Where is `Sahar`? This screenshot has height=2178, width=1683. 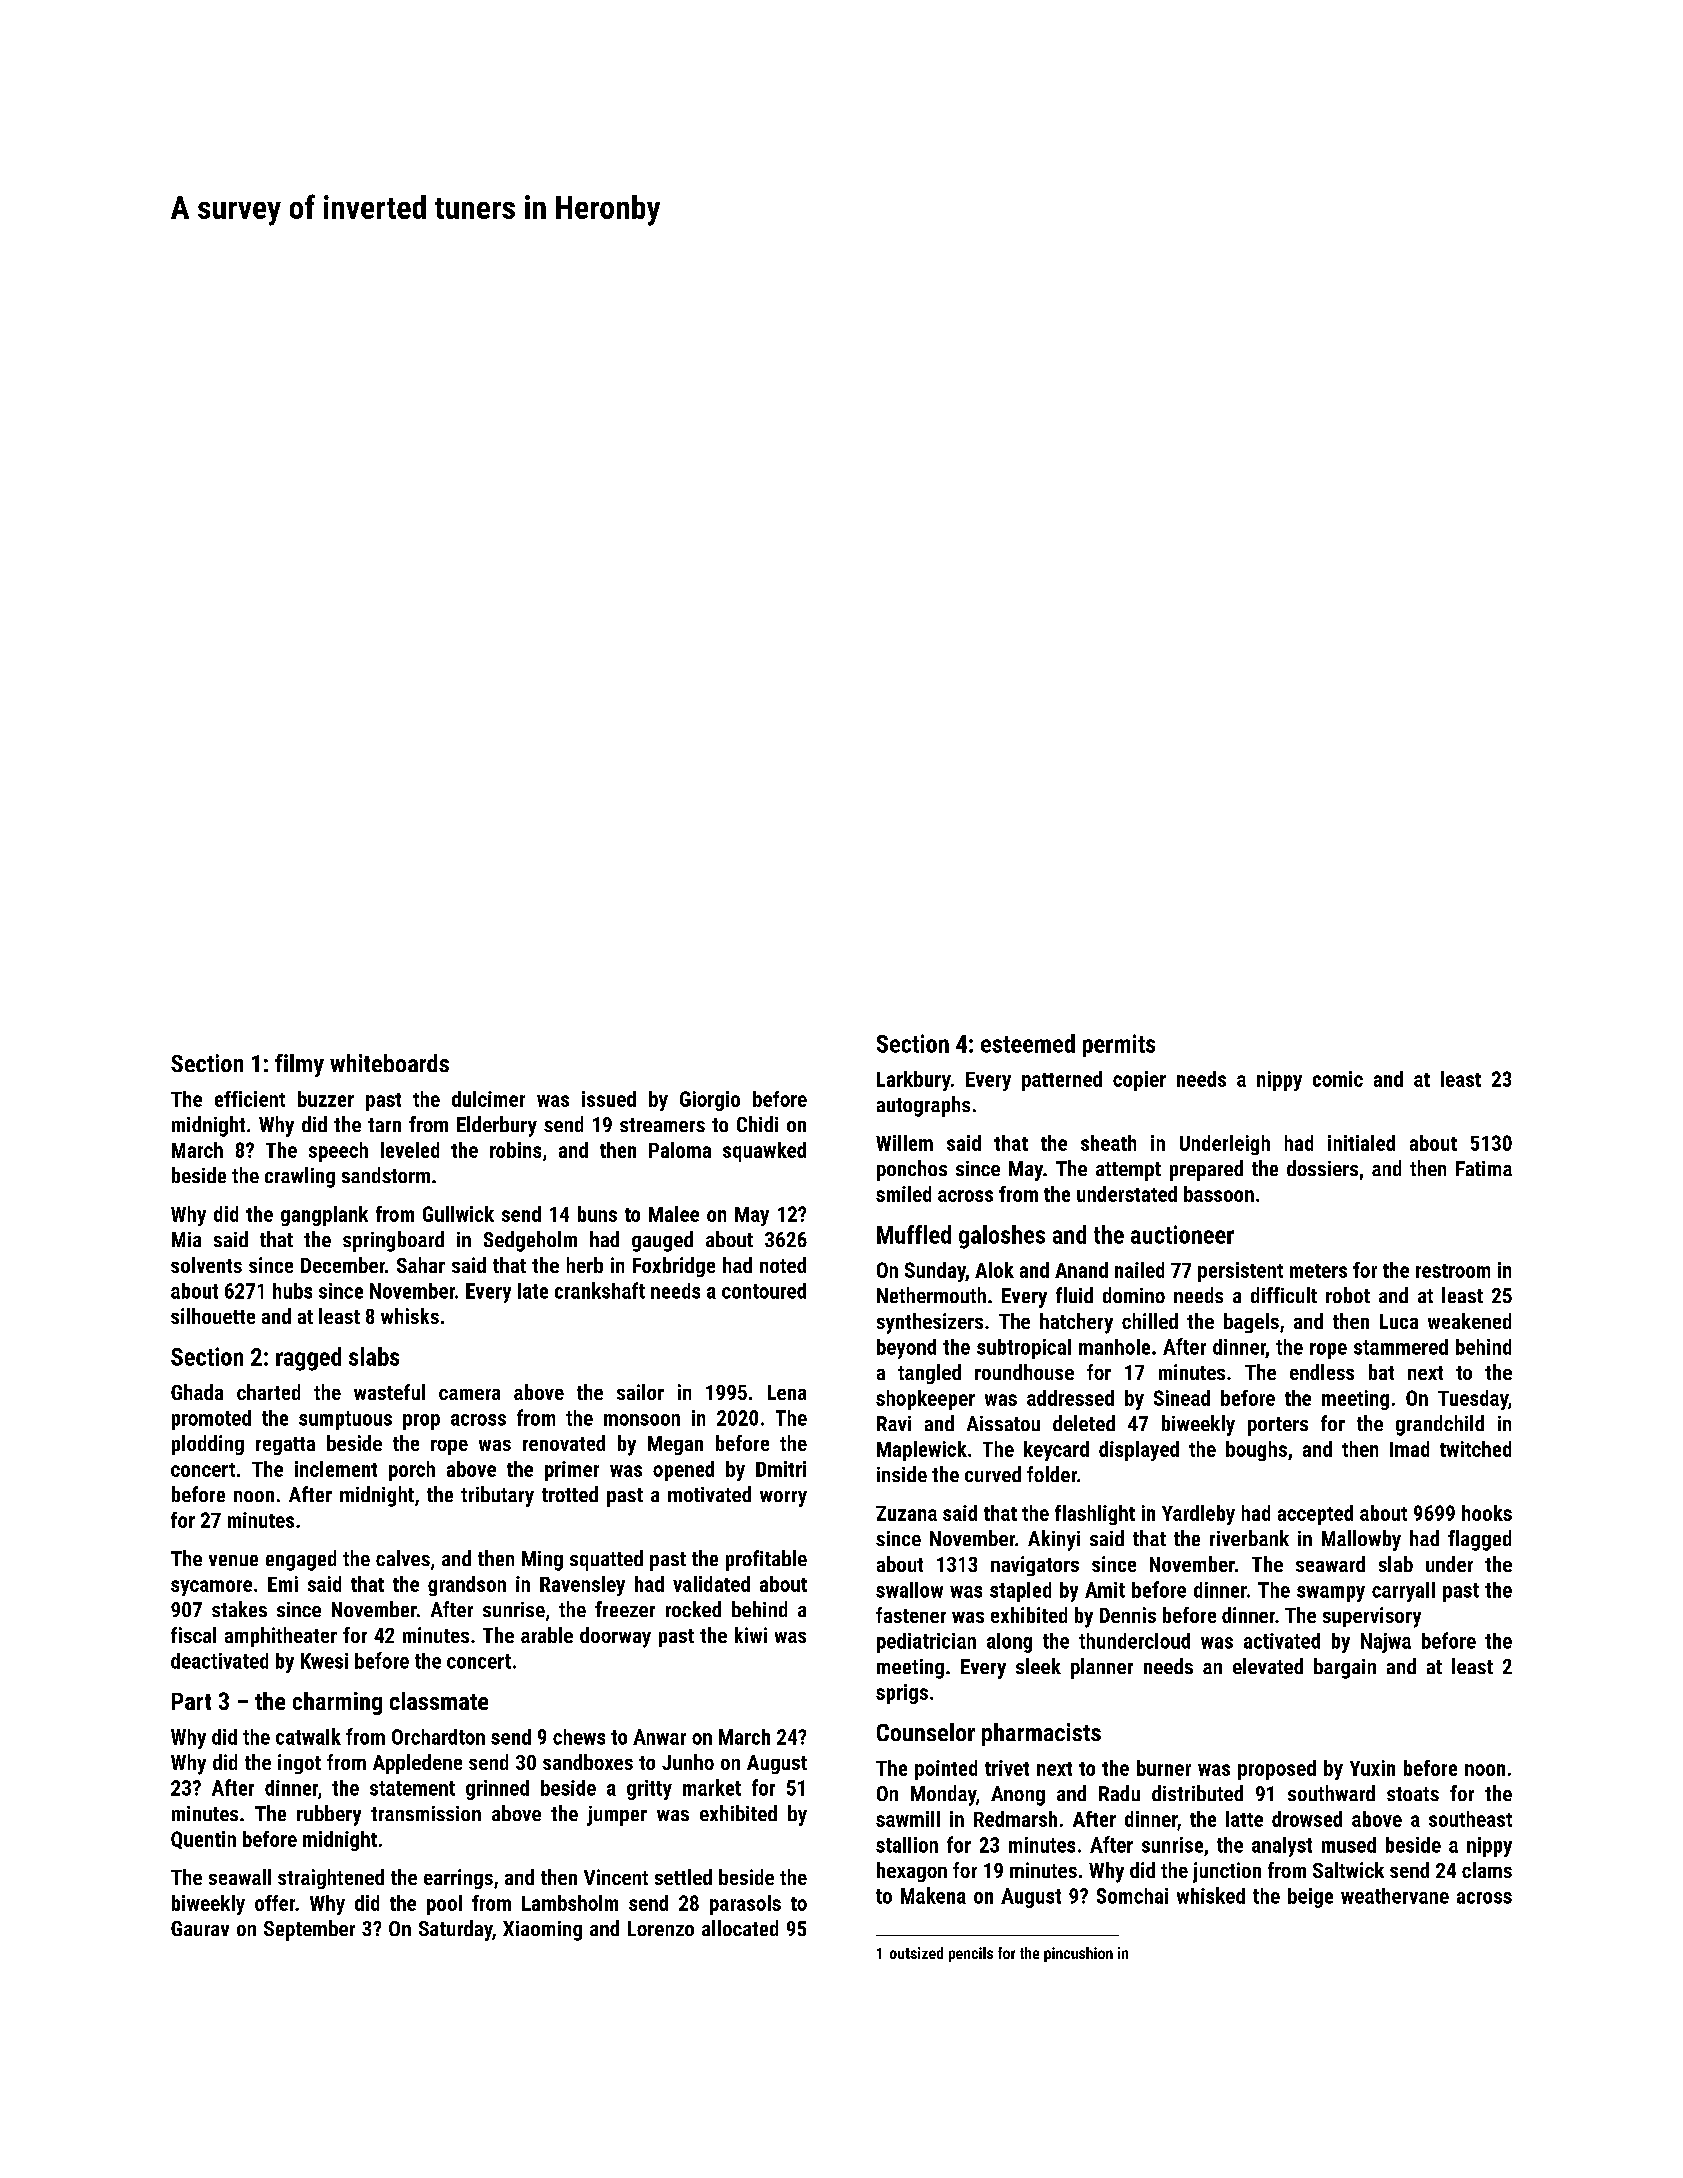 Sahar is located at coordinates (421, 1265).
